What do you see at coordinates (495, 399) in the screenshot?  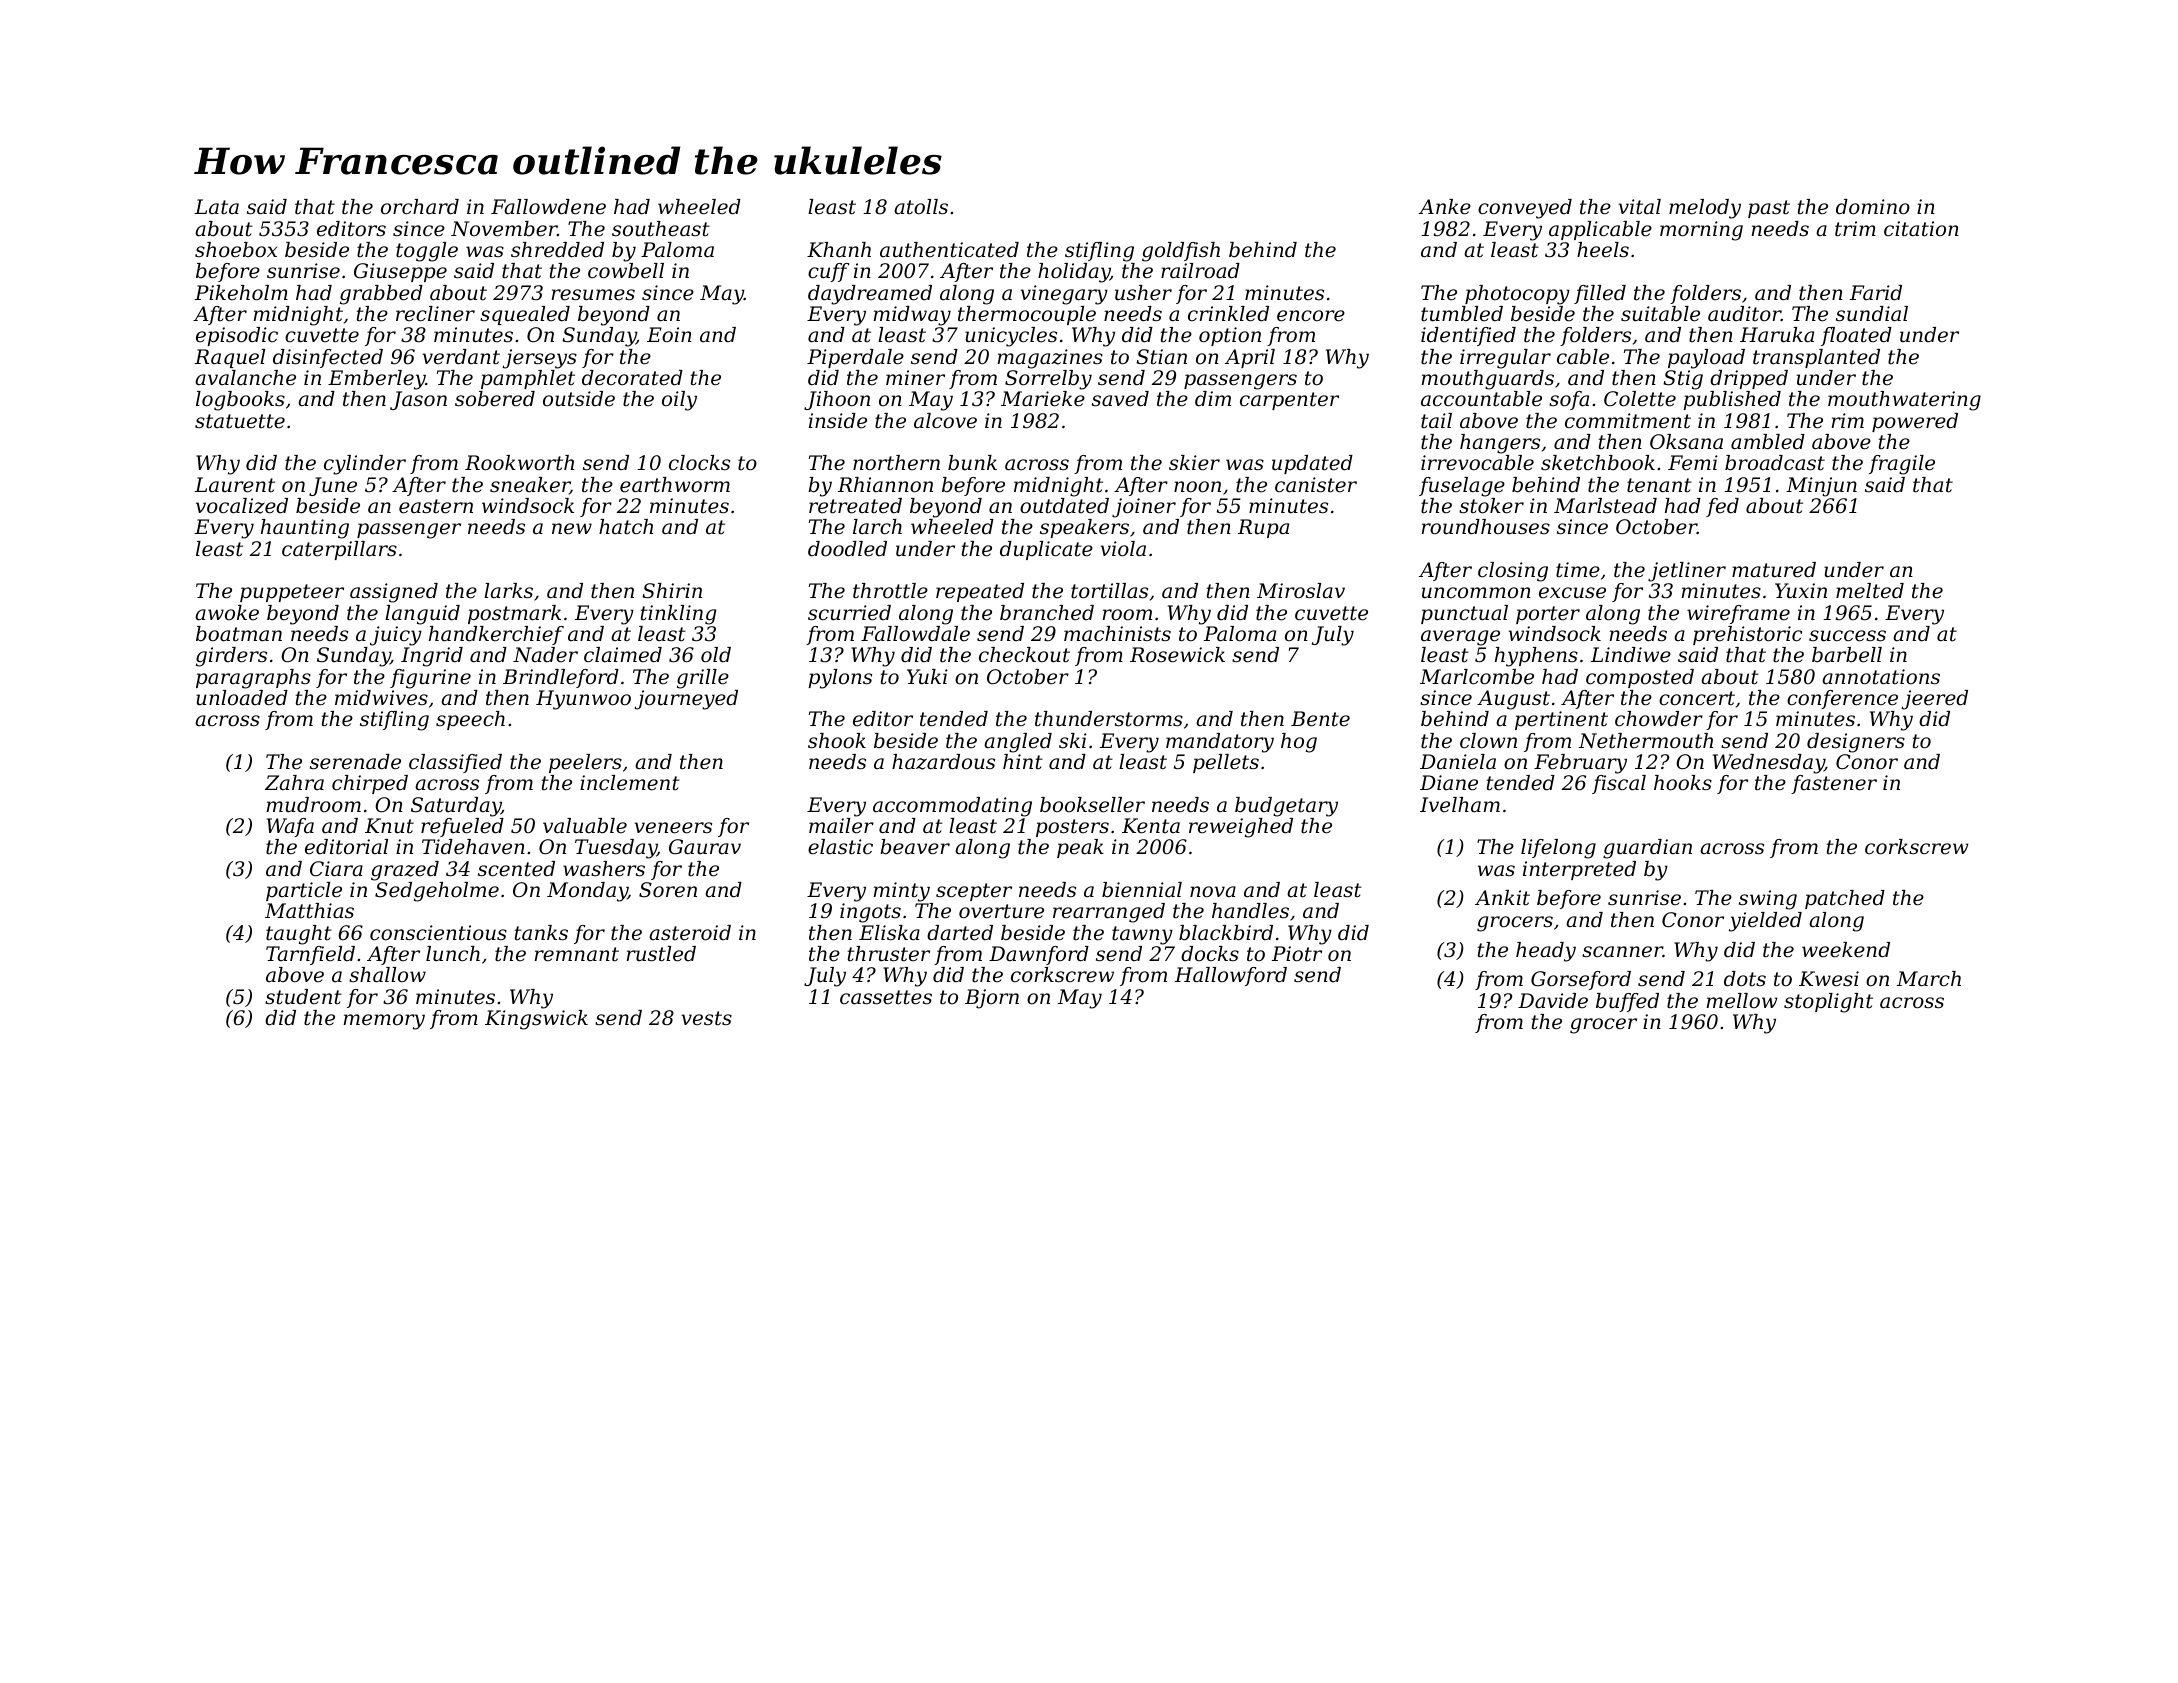 I see `sobered` at bounding box center [495, 399].
